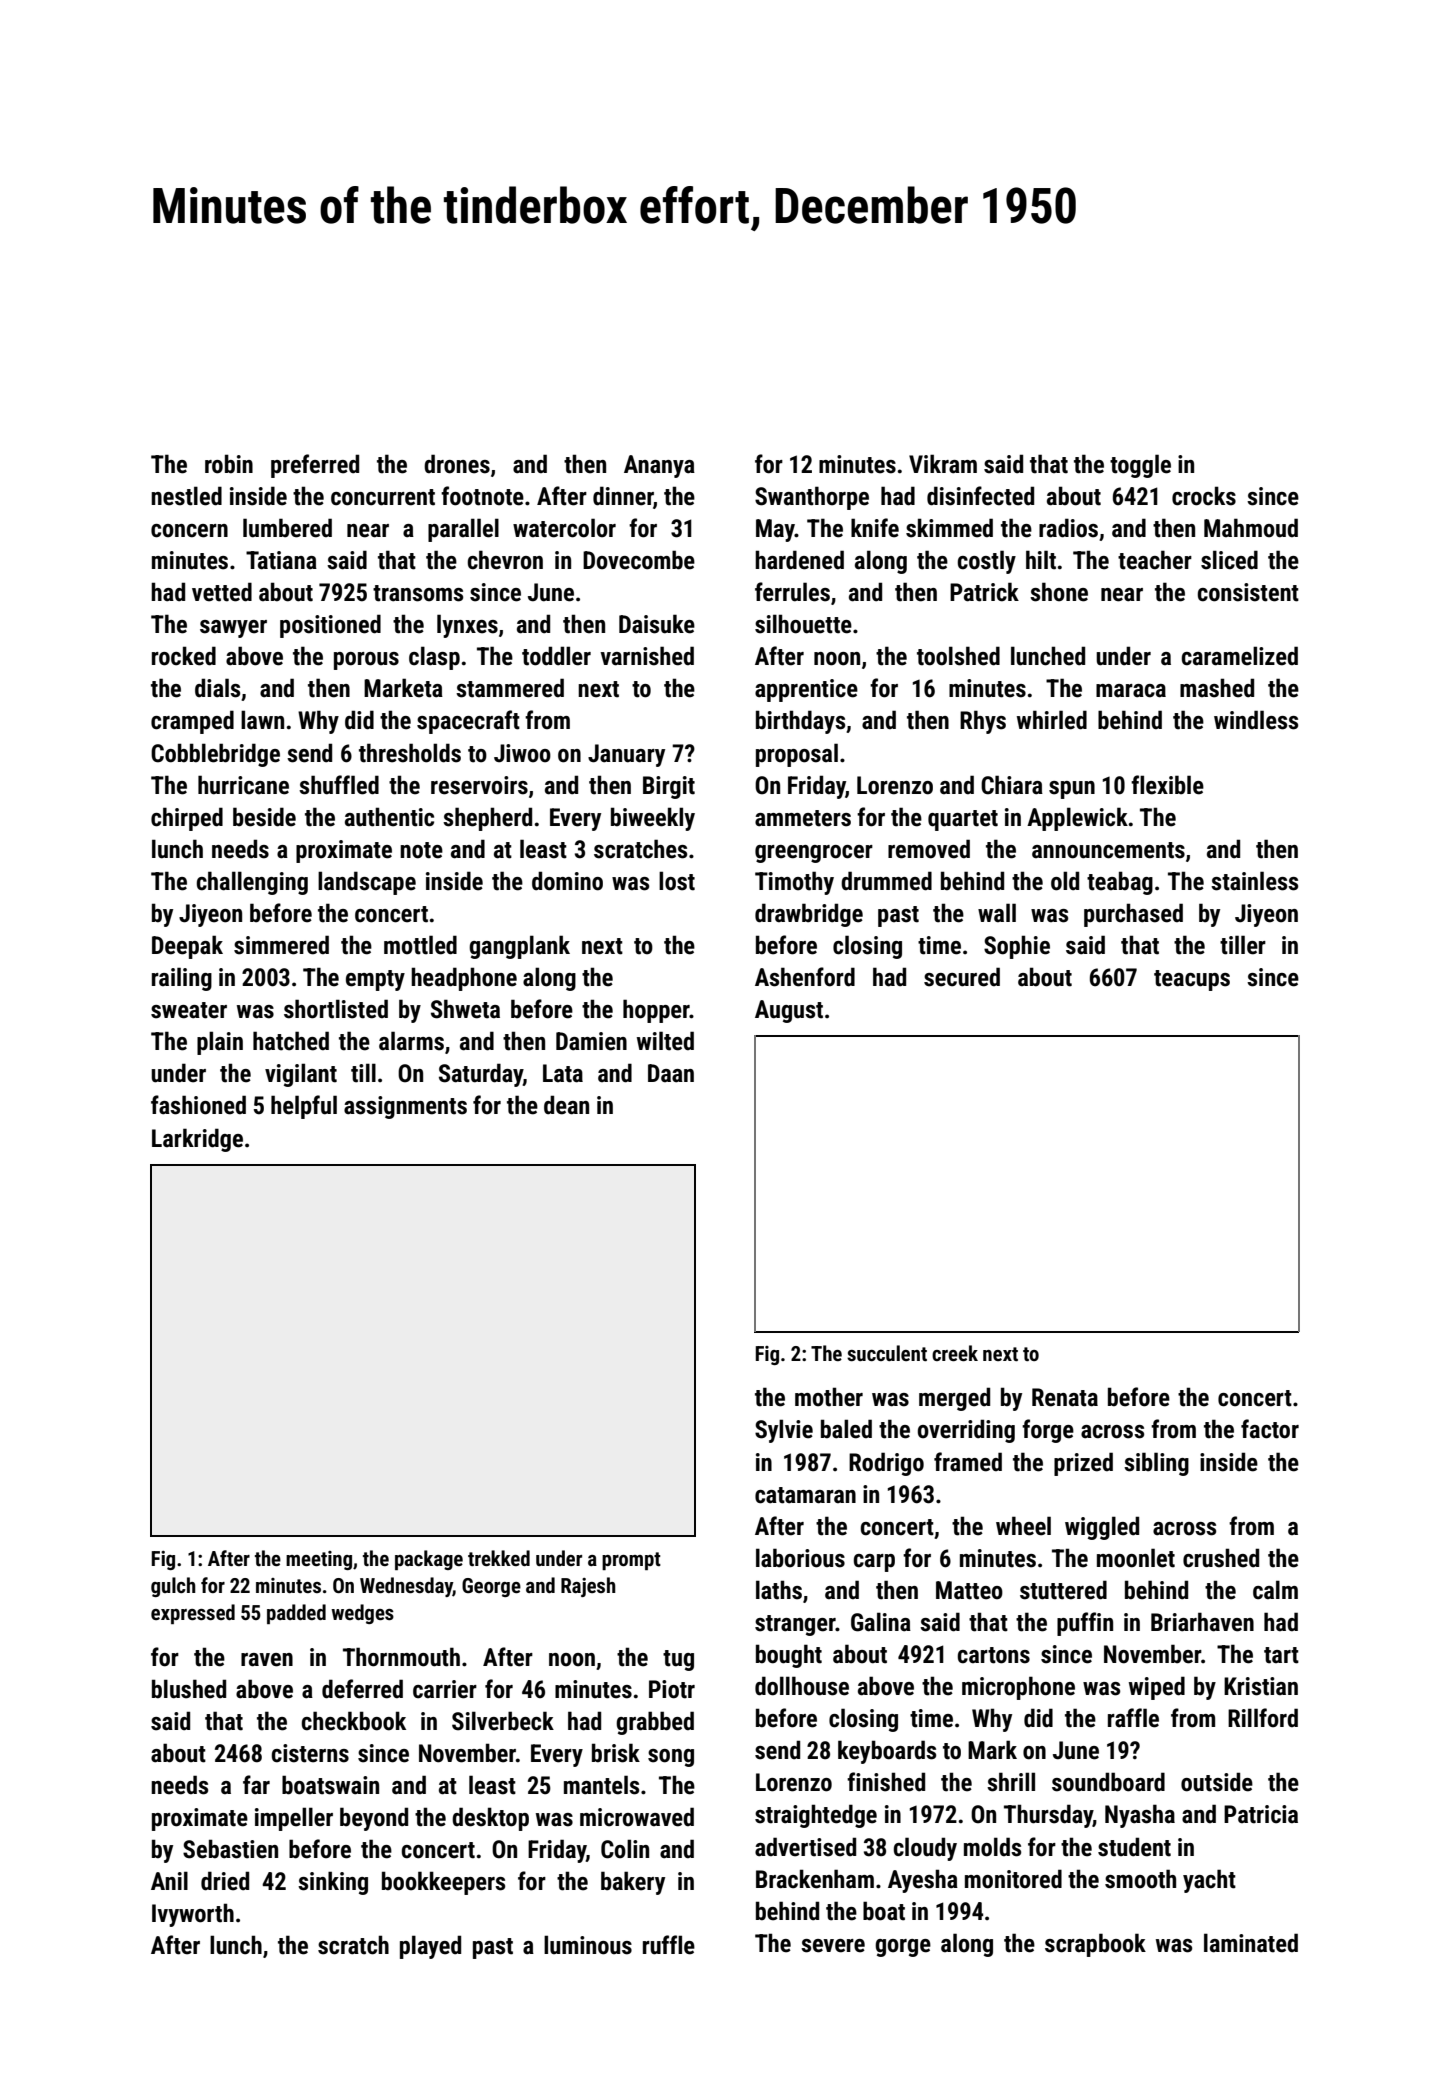 This screenshot has height=2100, width=1450. What do you see at coordinates (669, 1945) in the screenshot?
I see `ruffle` at bounding box center [669, 1945].
